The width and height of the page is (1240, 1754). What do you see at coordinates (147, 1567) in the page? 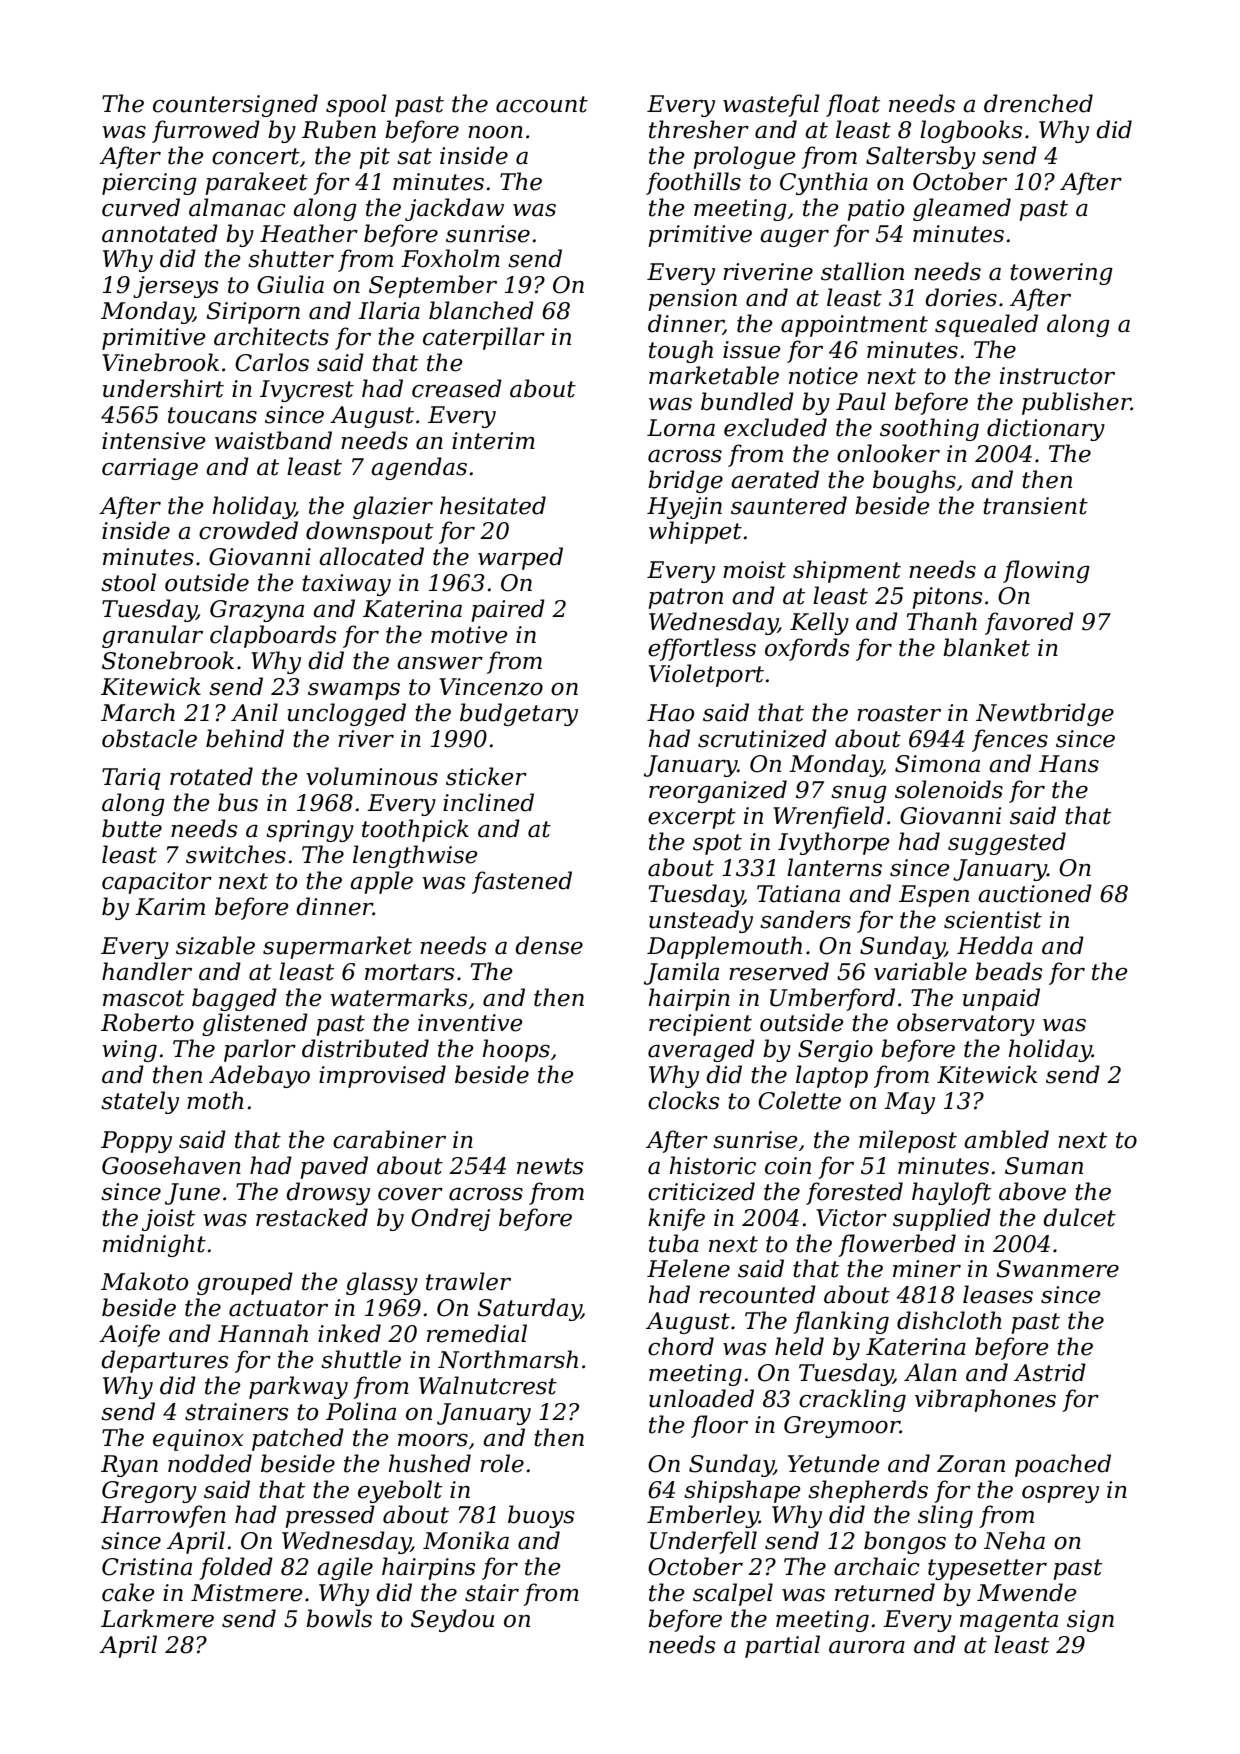
I see `Cristina` at bounding box center [147, 1567].
